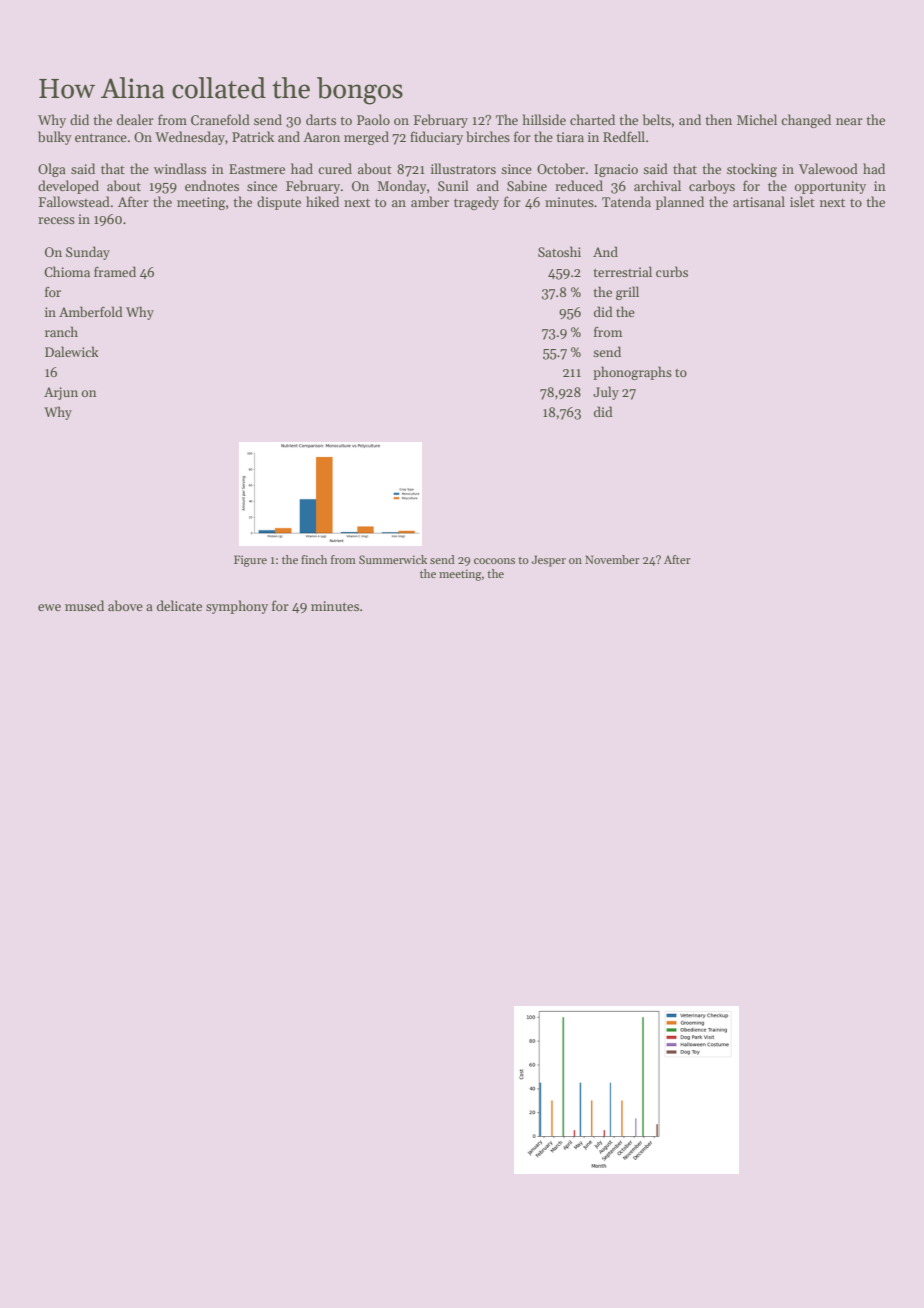 The height and width of the screenshot is (1308, 924). What do you see at coordinates (279, 203) in the screenshot?
I see `dispute` at bounding box center [279, 203].
